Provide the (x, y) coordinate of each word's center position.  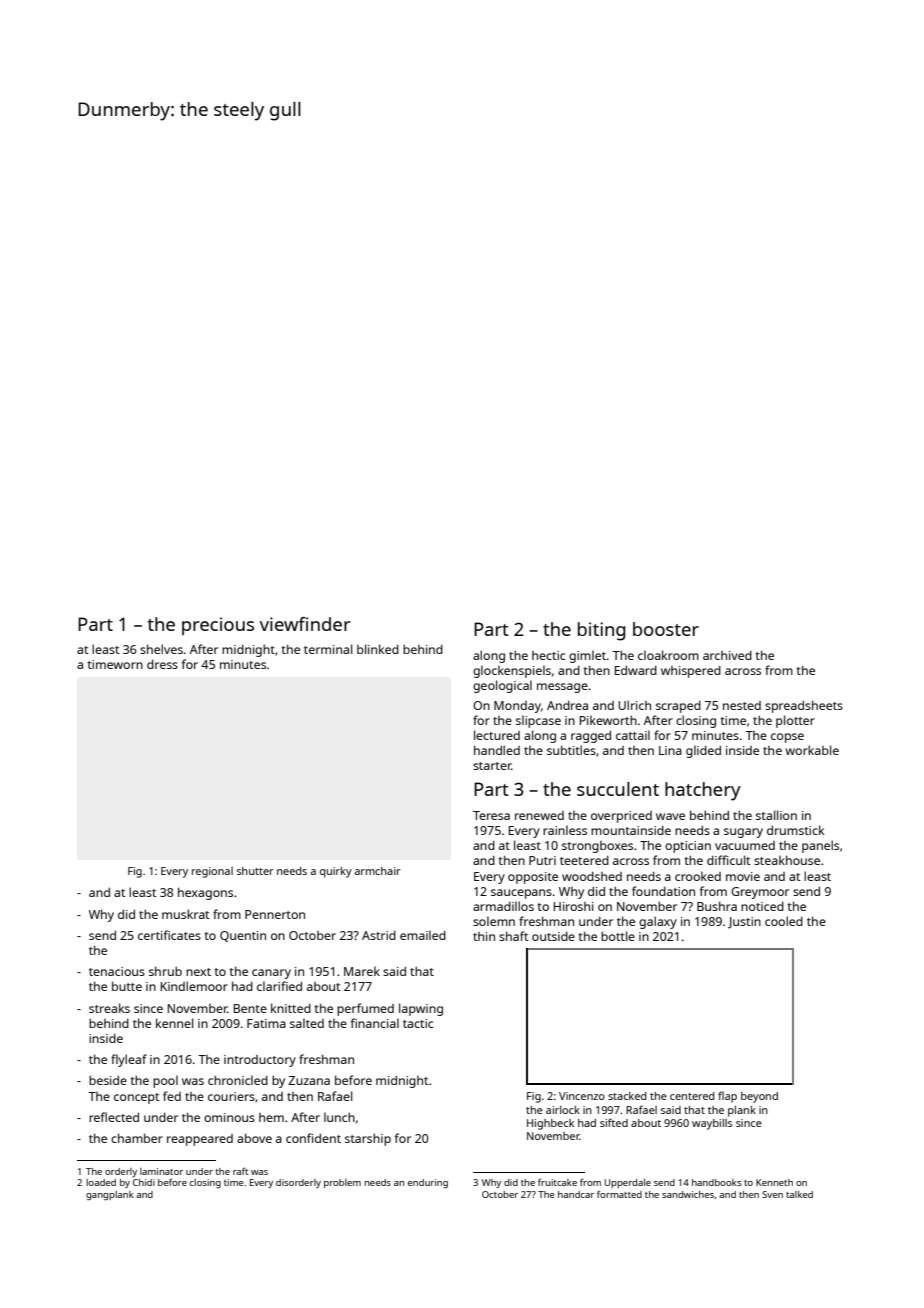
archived (727, 655)
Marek (362, 971)
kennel (175, 1023)
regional (212, 872)
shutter (255, 871)
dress (162, 664)
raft (240, 1171)
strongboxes (597, 847)
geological (502, 686)
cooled (784, 921)
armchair (378, 871)
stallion (776, 815)
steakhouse (787, 860)
